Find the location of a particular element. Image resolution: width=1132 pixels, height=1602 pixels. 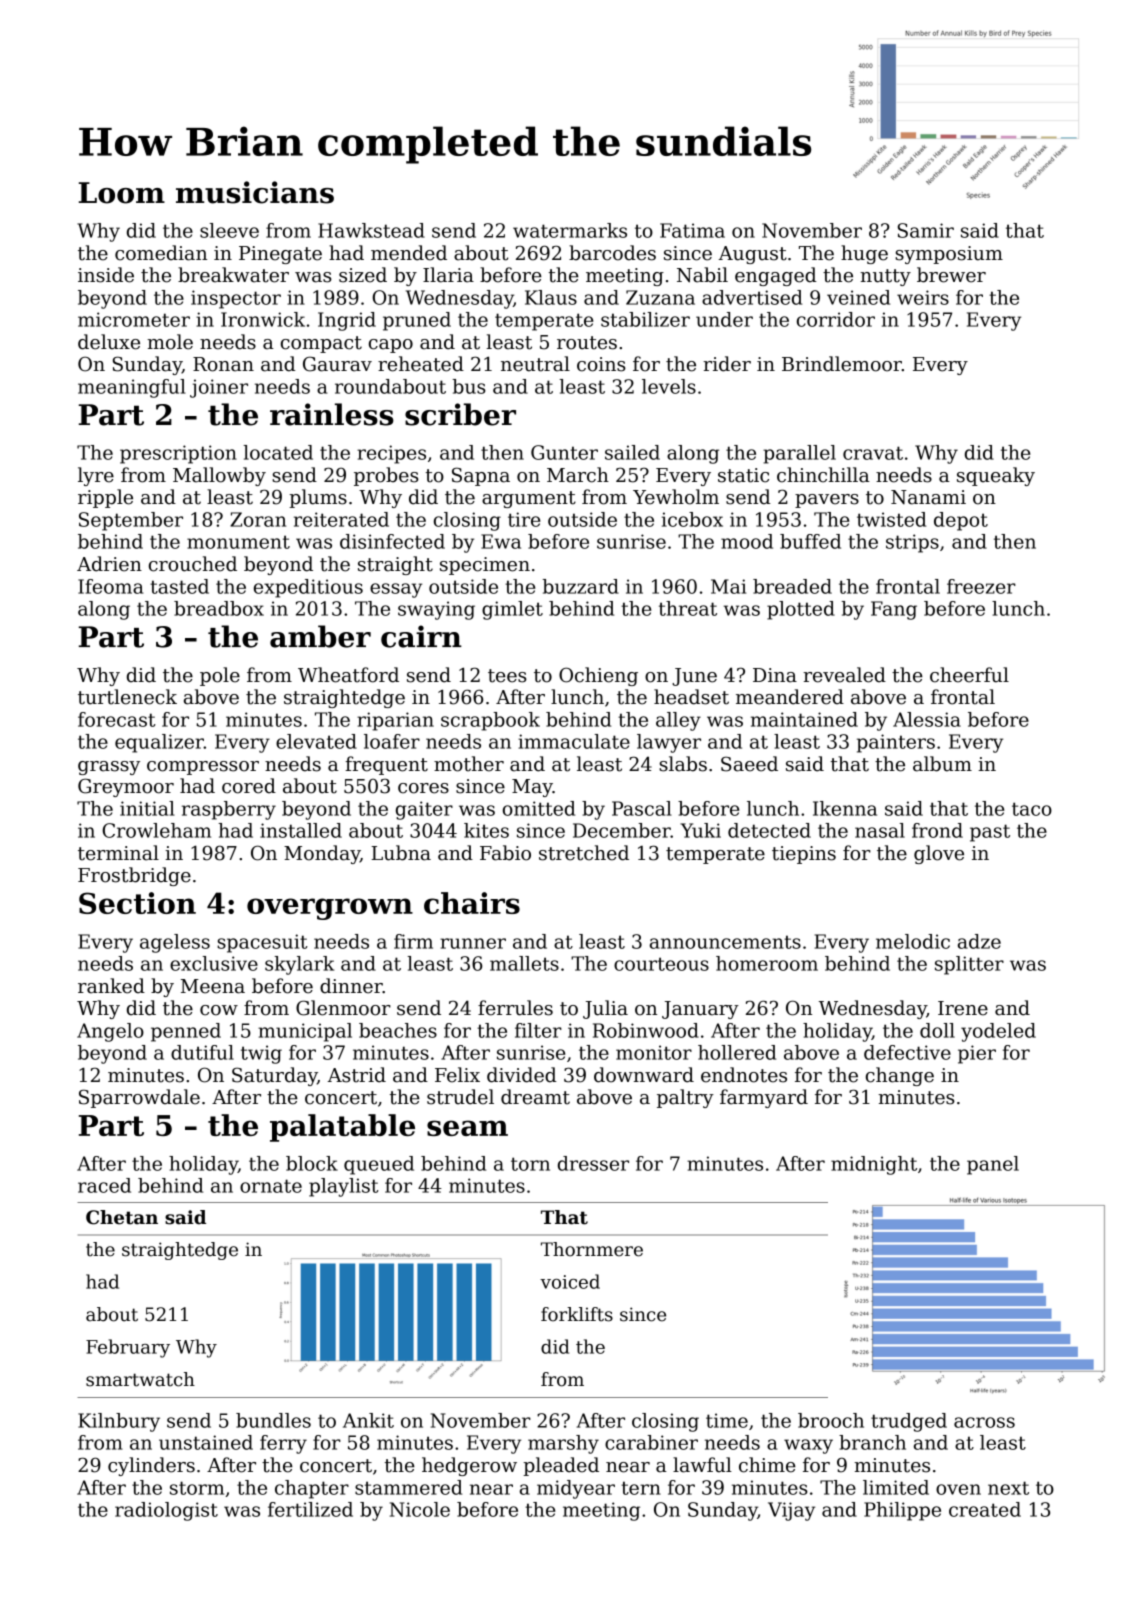

Vijay is located at coordinates (791, 1511).
